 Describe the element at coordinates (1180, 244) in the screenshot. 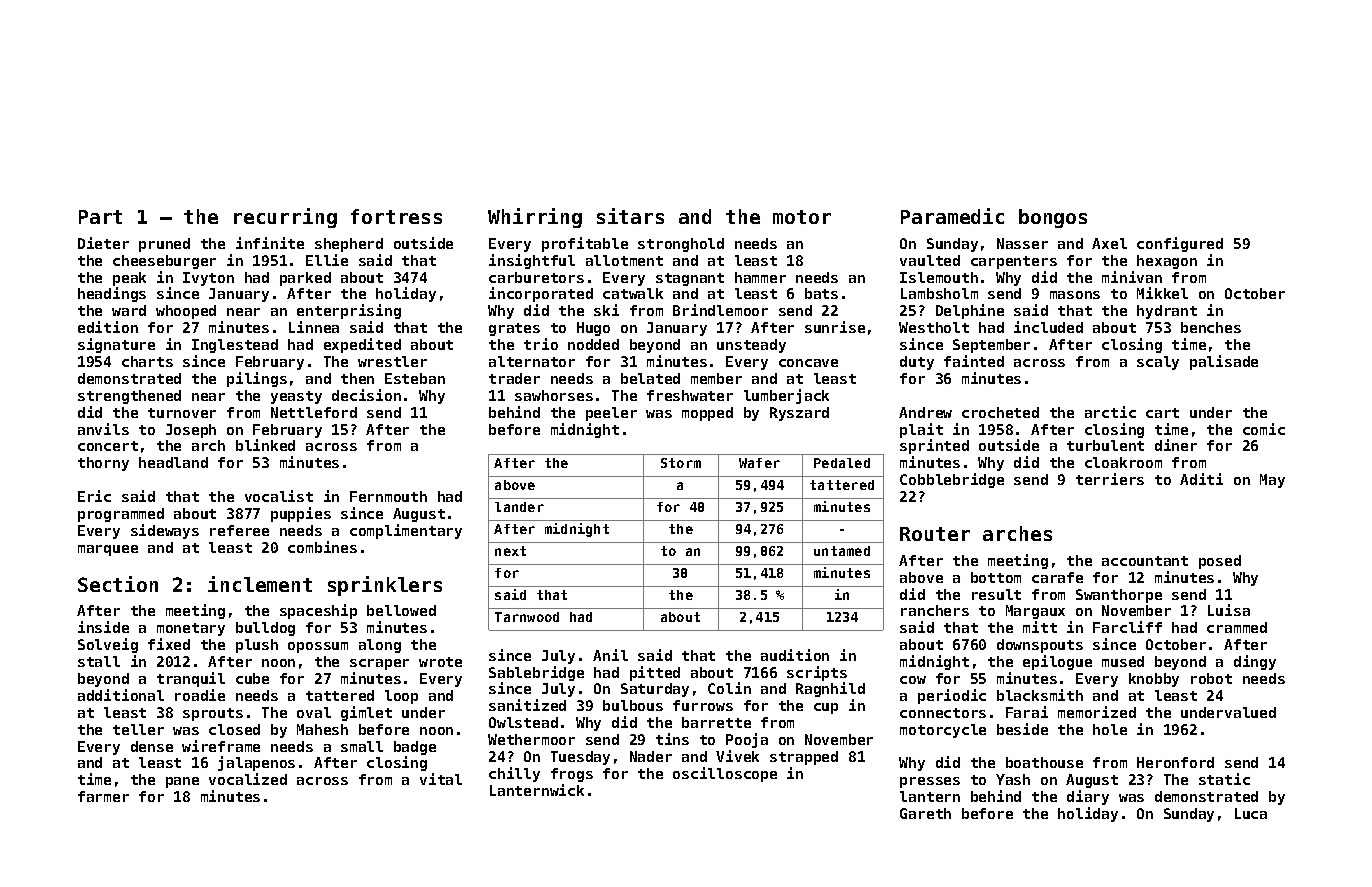

I see `configured` at that location.
